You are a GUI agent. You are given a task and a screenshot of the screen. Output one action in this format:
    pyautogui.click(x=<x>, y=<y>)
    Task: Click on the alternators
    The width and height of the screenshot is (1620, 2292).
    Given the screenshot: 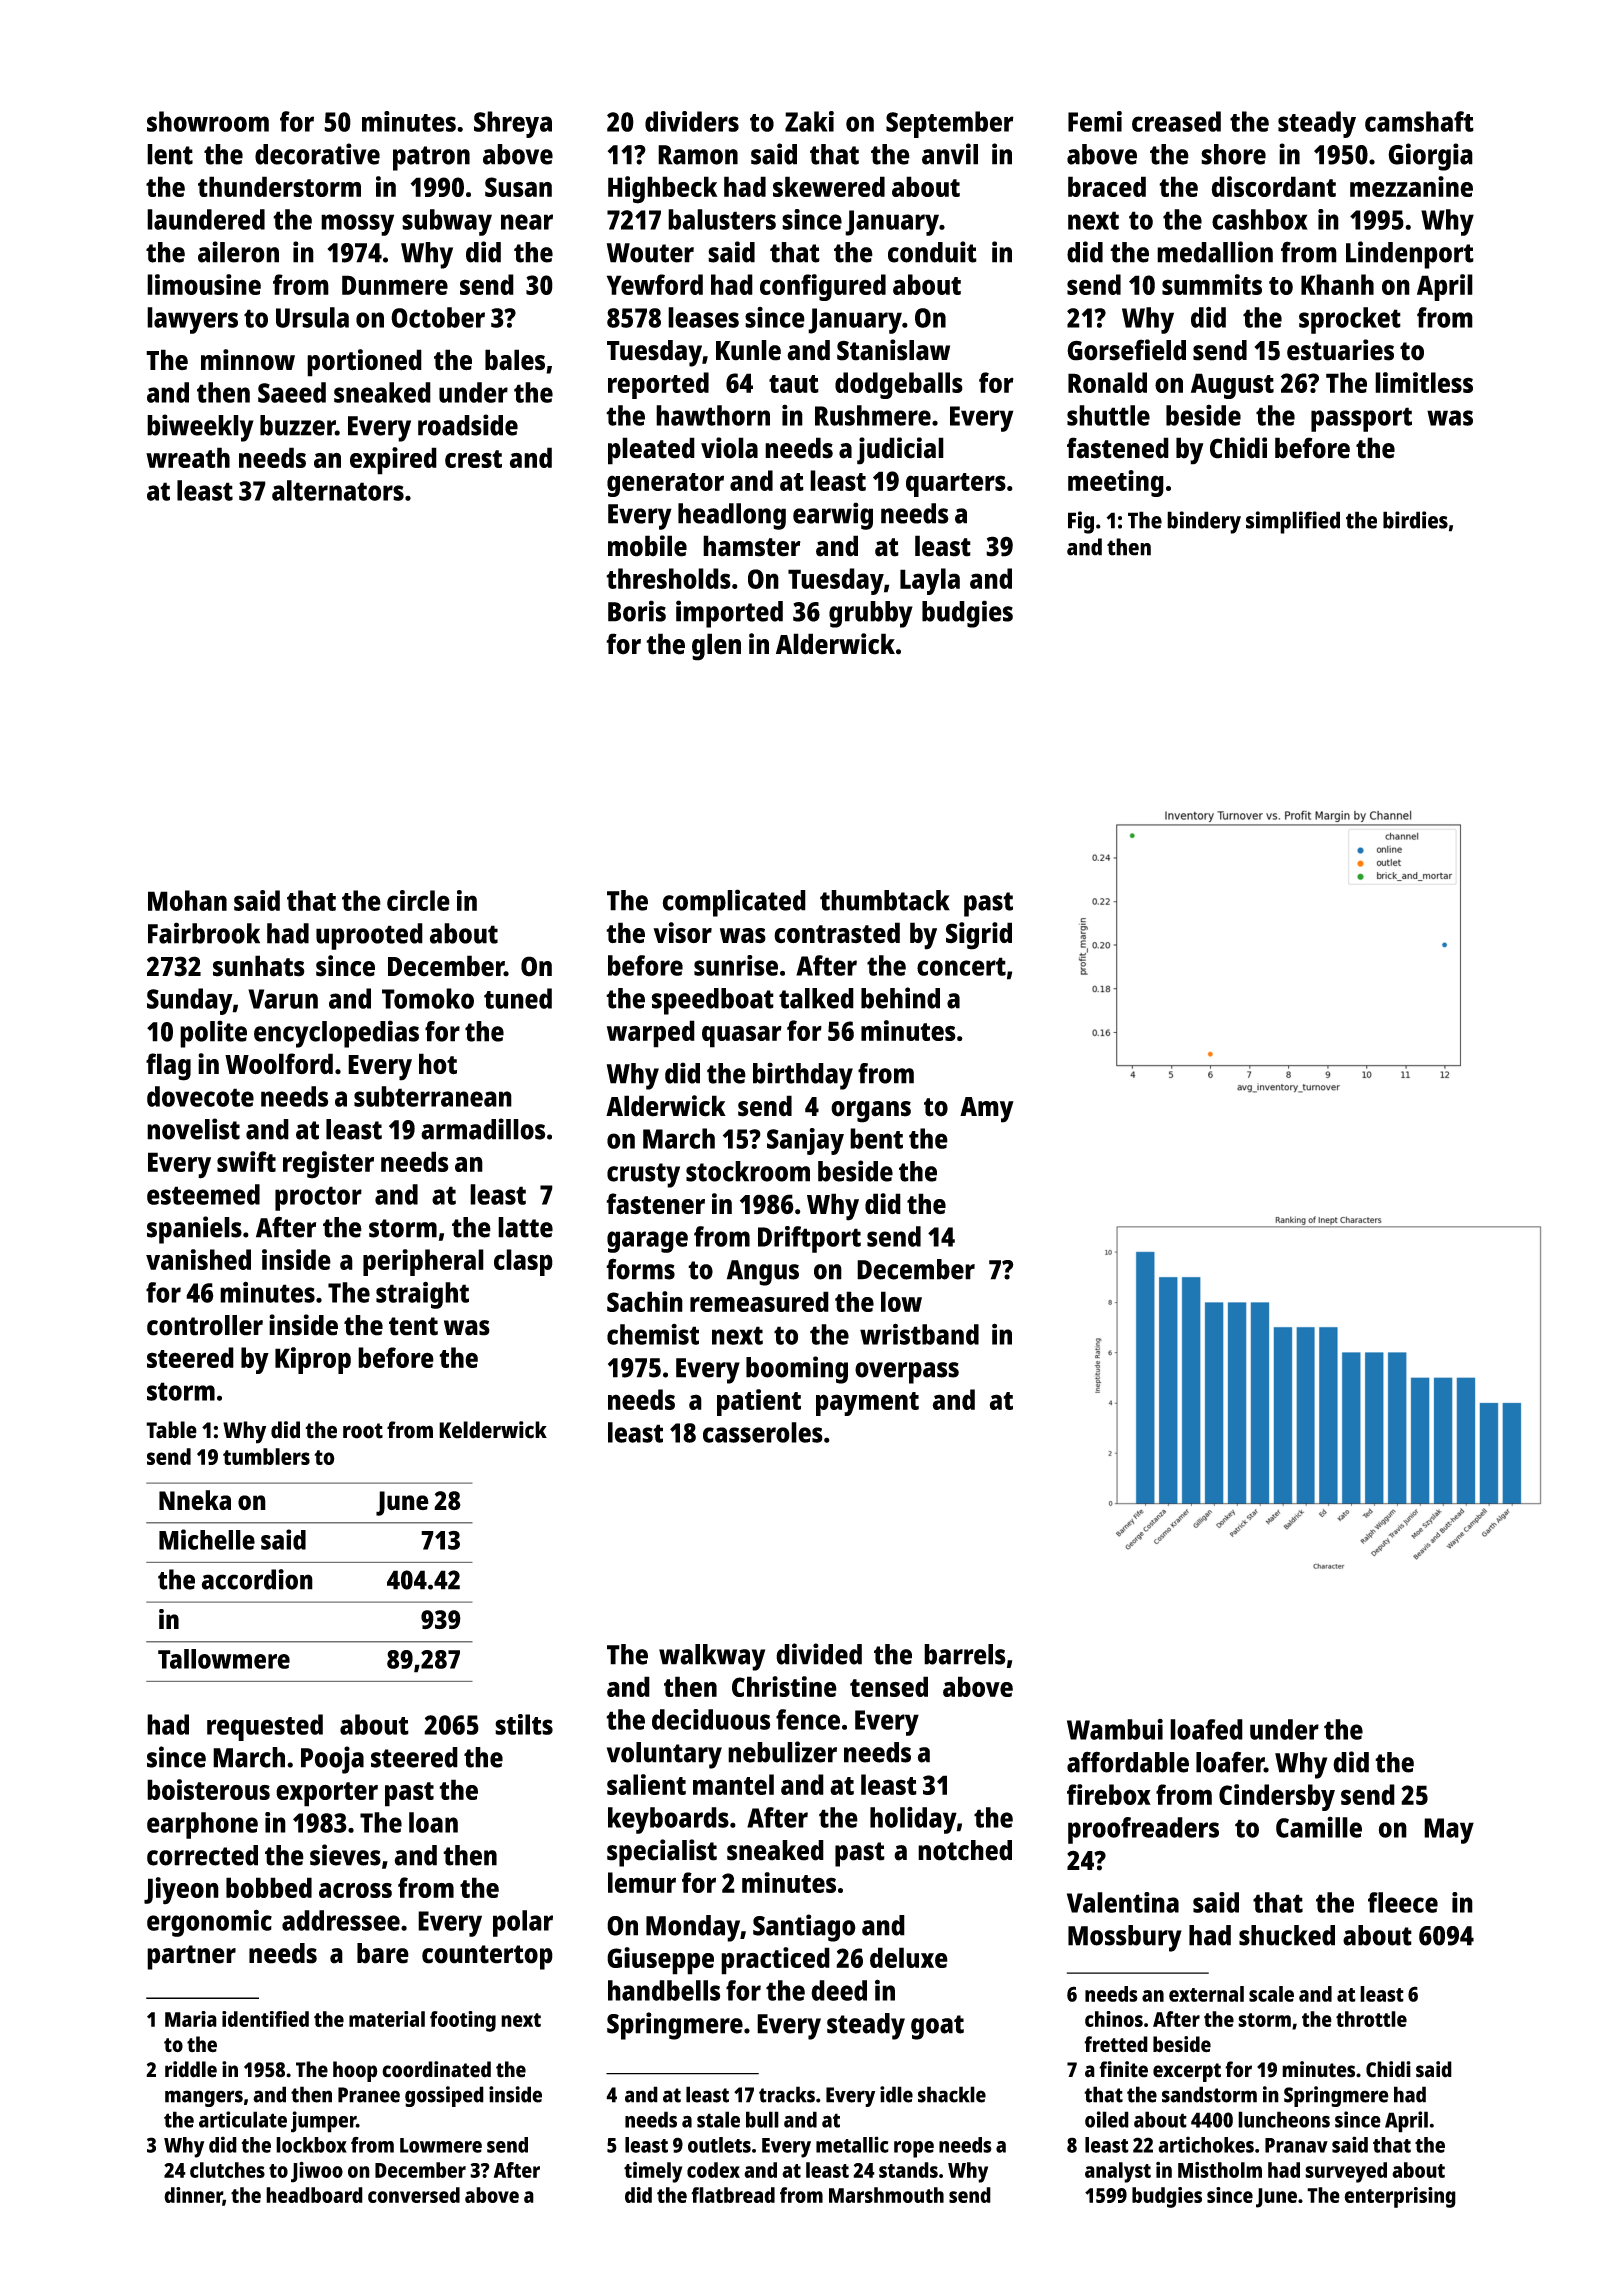 What is the action you would take?
    pyautogui.click(x=338, y=490)
